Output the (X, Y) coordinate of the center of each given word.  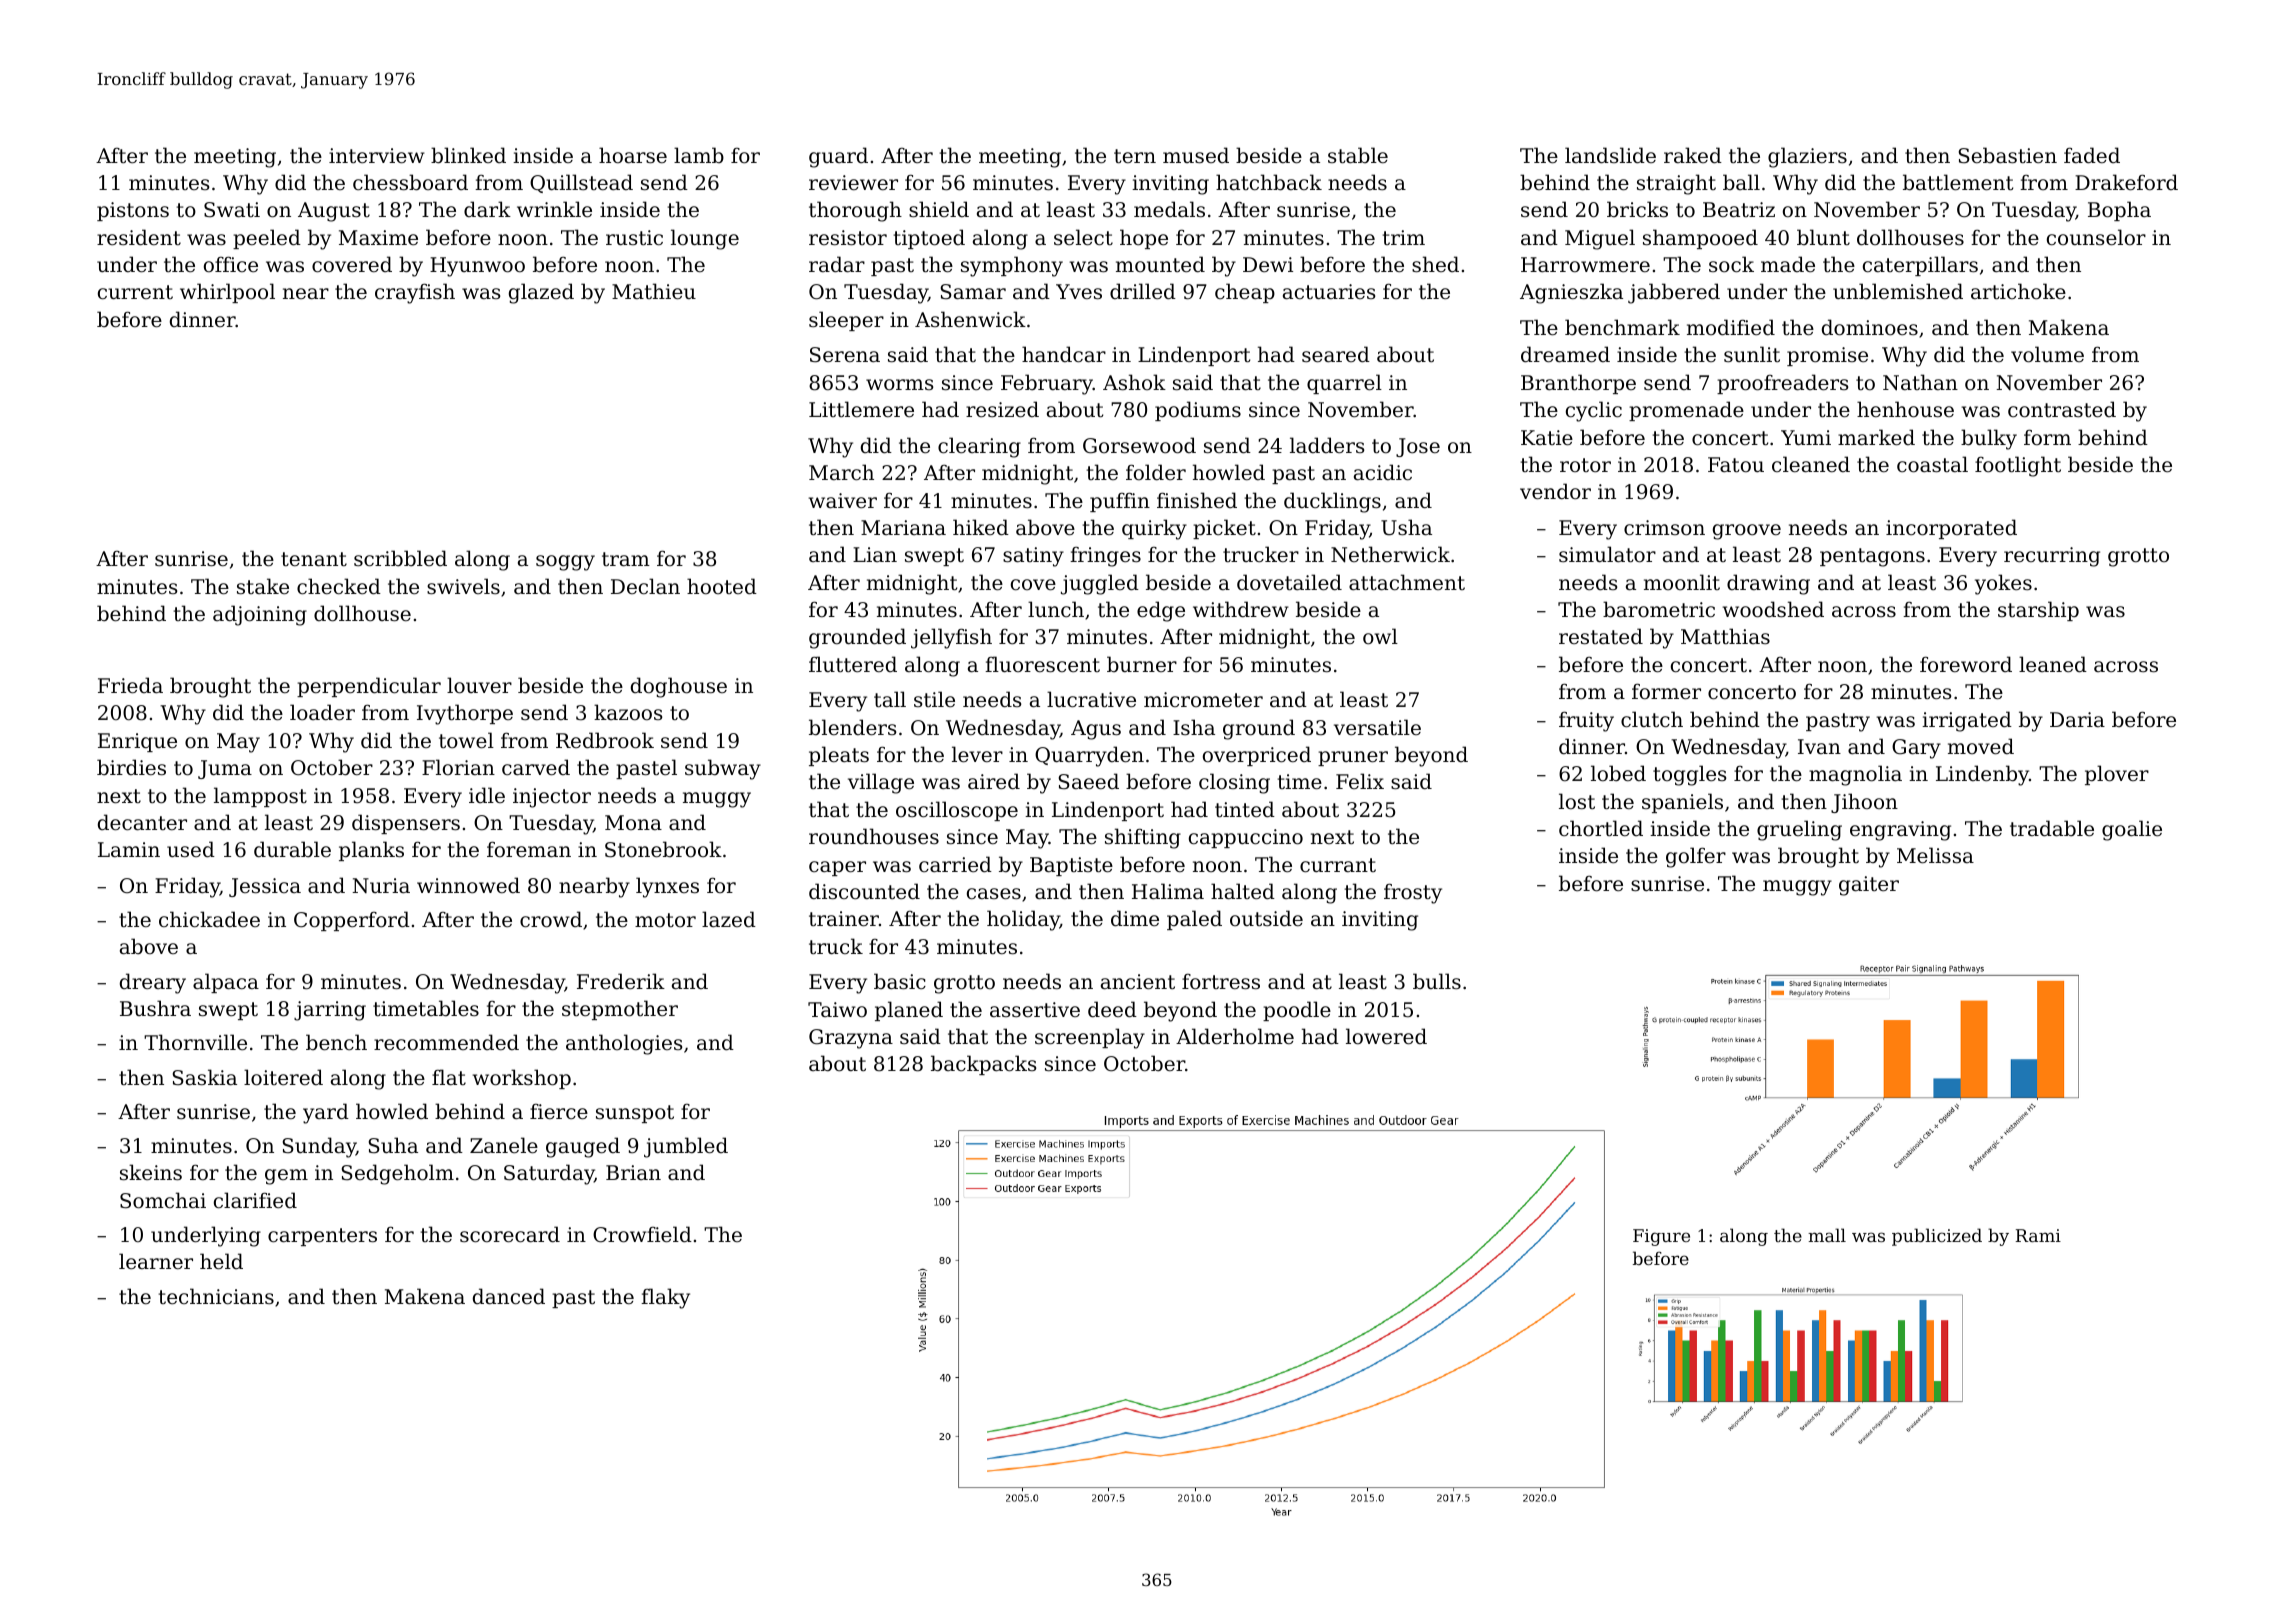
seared (1336, 354)
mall (1827, 1235)
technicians (216, 1296)
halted (1243, 891)
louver (479, 685)
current (135, 292)
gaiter (1869, 886)
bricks (1637, 209)
